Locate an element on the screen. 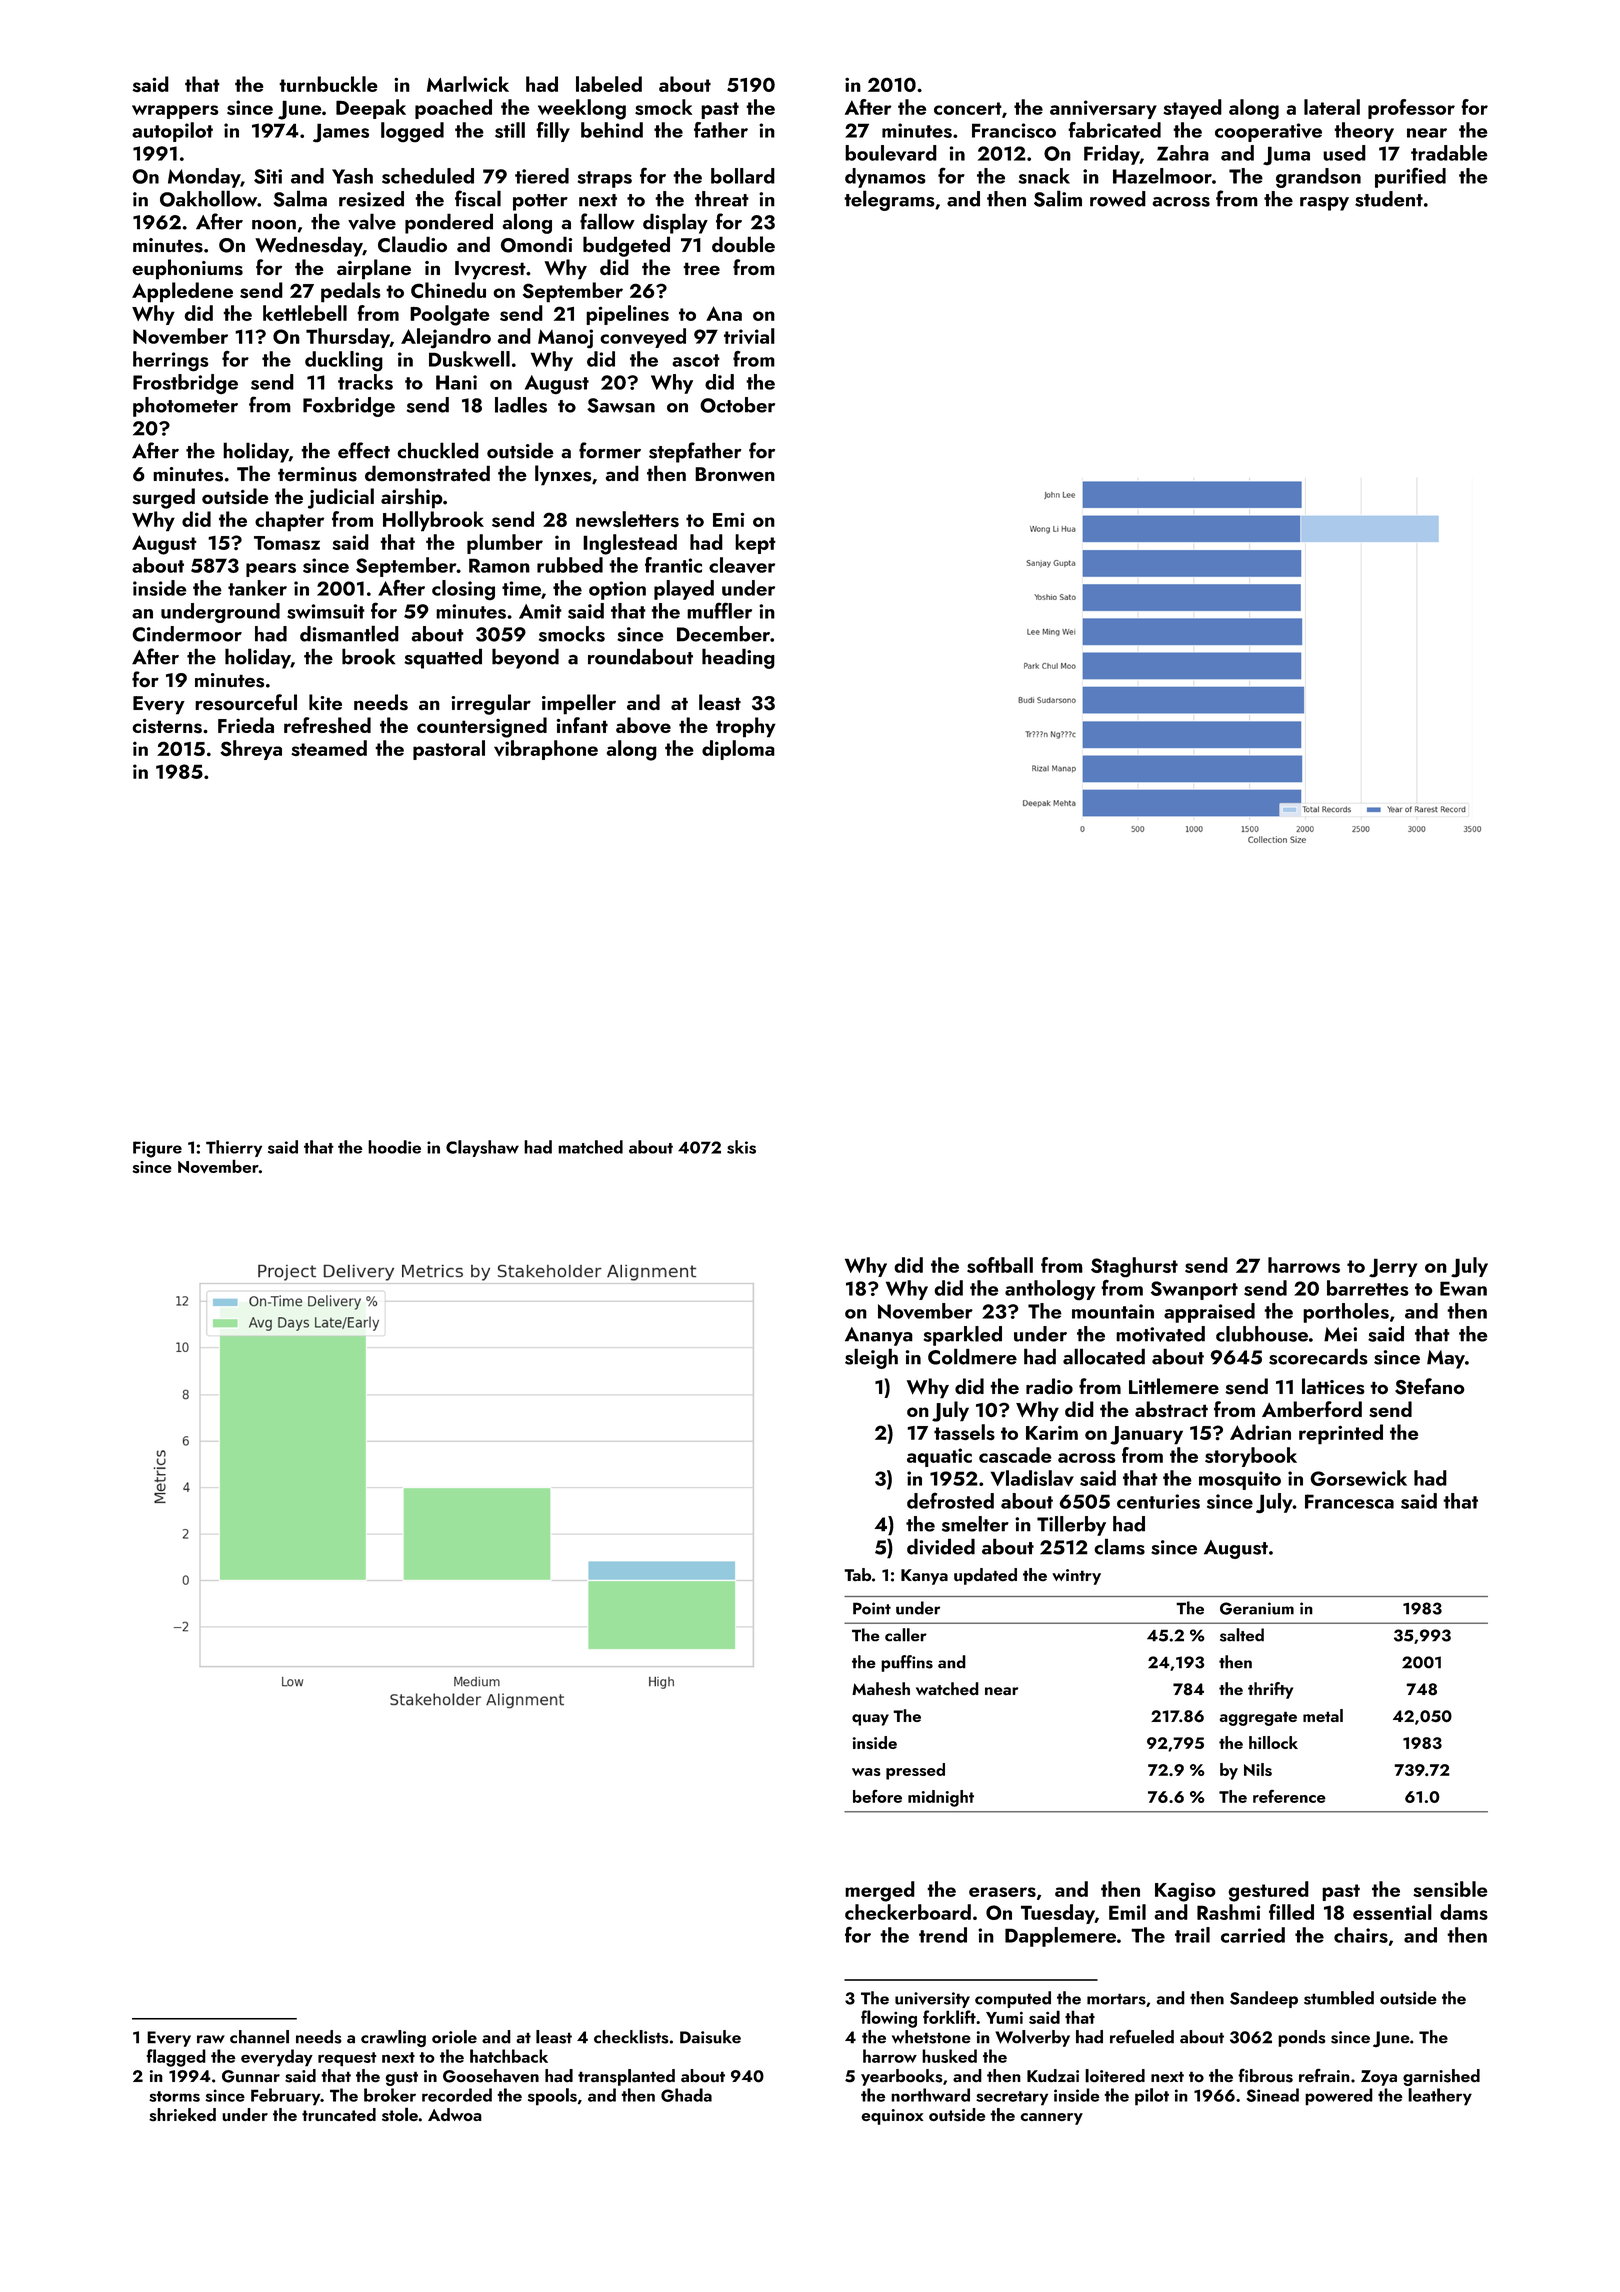 This screenshot has height=2292, width=1620. Kanya is located at coordinates (924, 1577).
